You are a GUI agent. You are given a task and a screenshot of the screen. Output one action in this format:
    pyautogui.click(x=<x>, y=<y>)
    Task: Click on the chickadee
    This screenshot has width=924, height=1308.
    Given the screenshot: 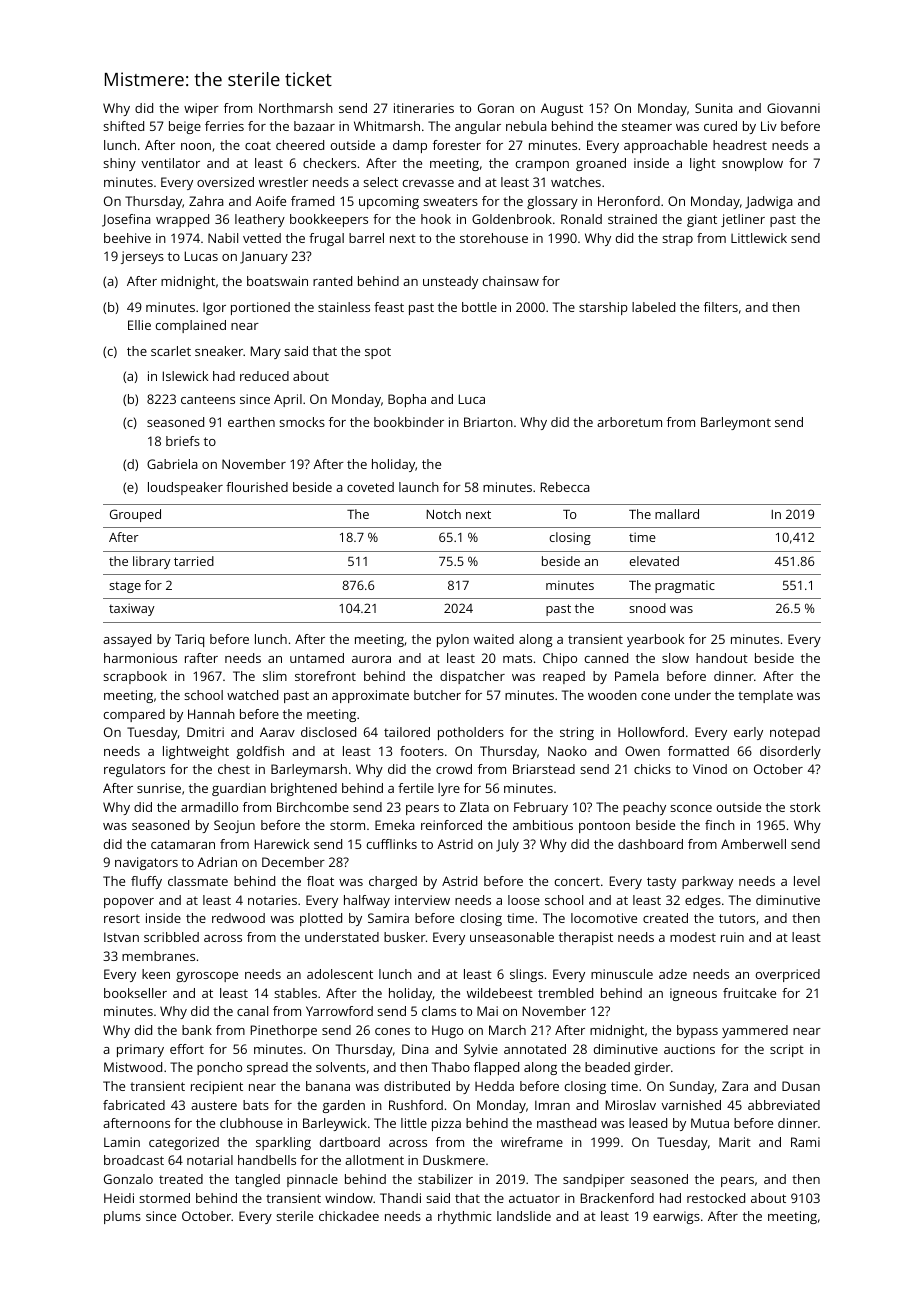 What is the action you would take?
    pyautogui.click(x=349, y=1216)
